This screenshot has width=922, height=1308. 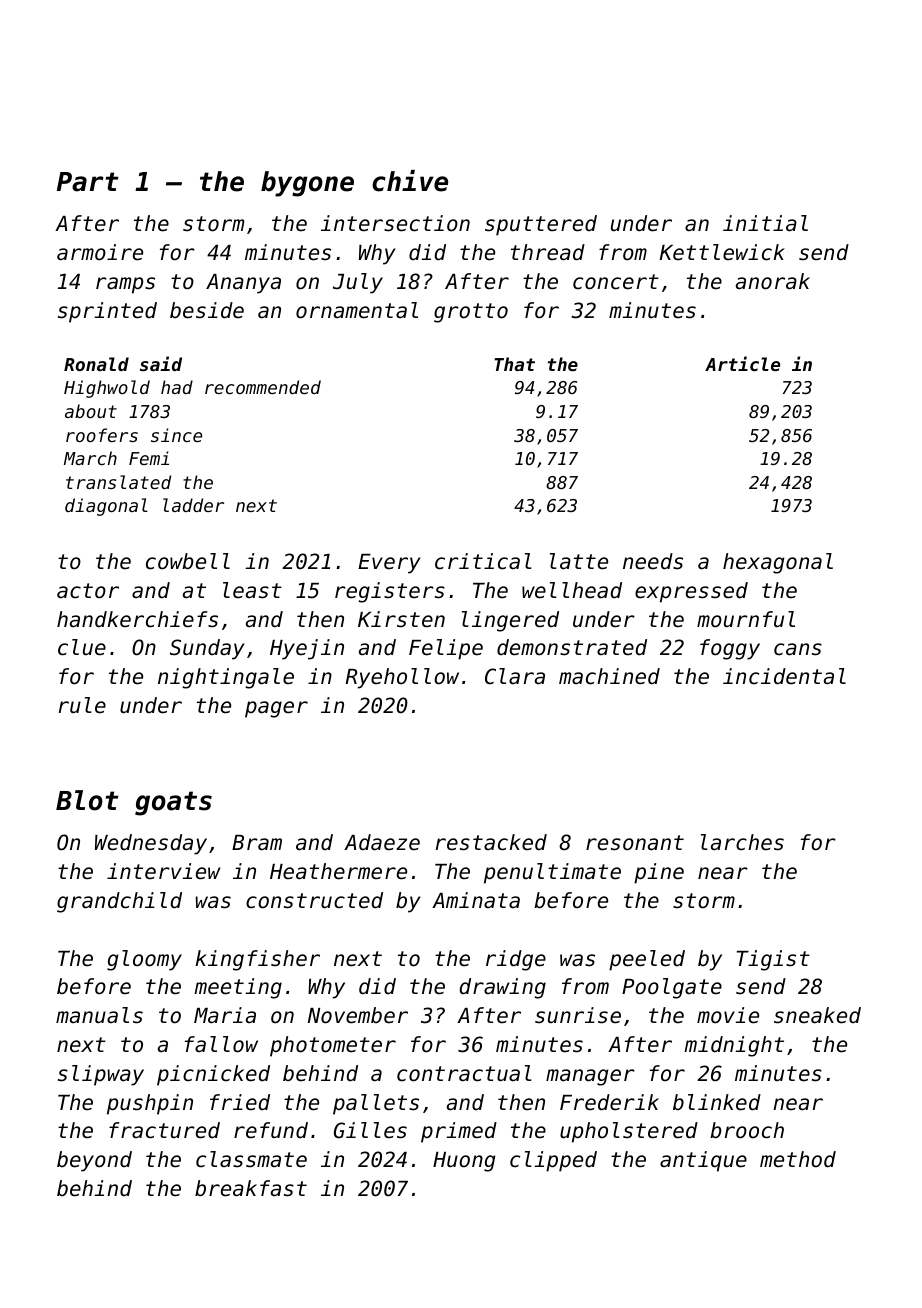 I want to click on slipway, so click(x=101, y=1075).
